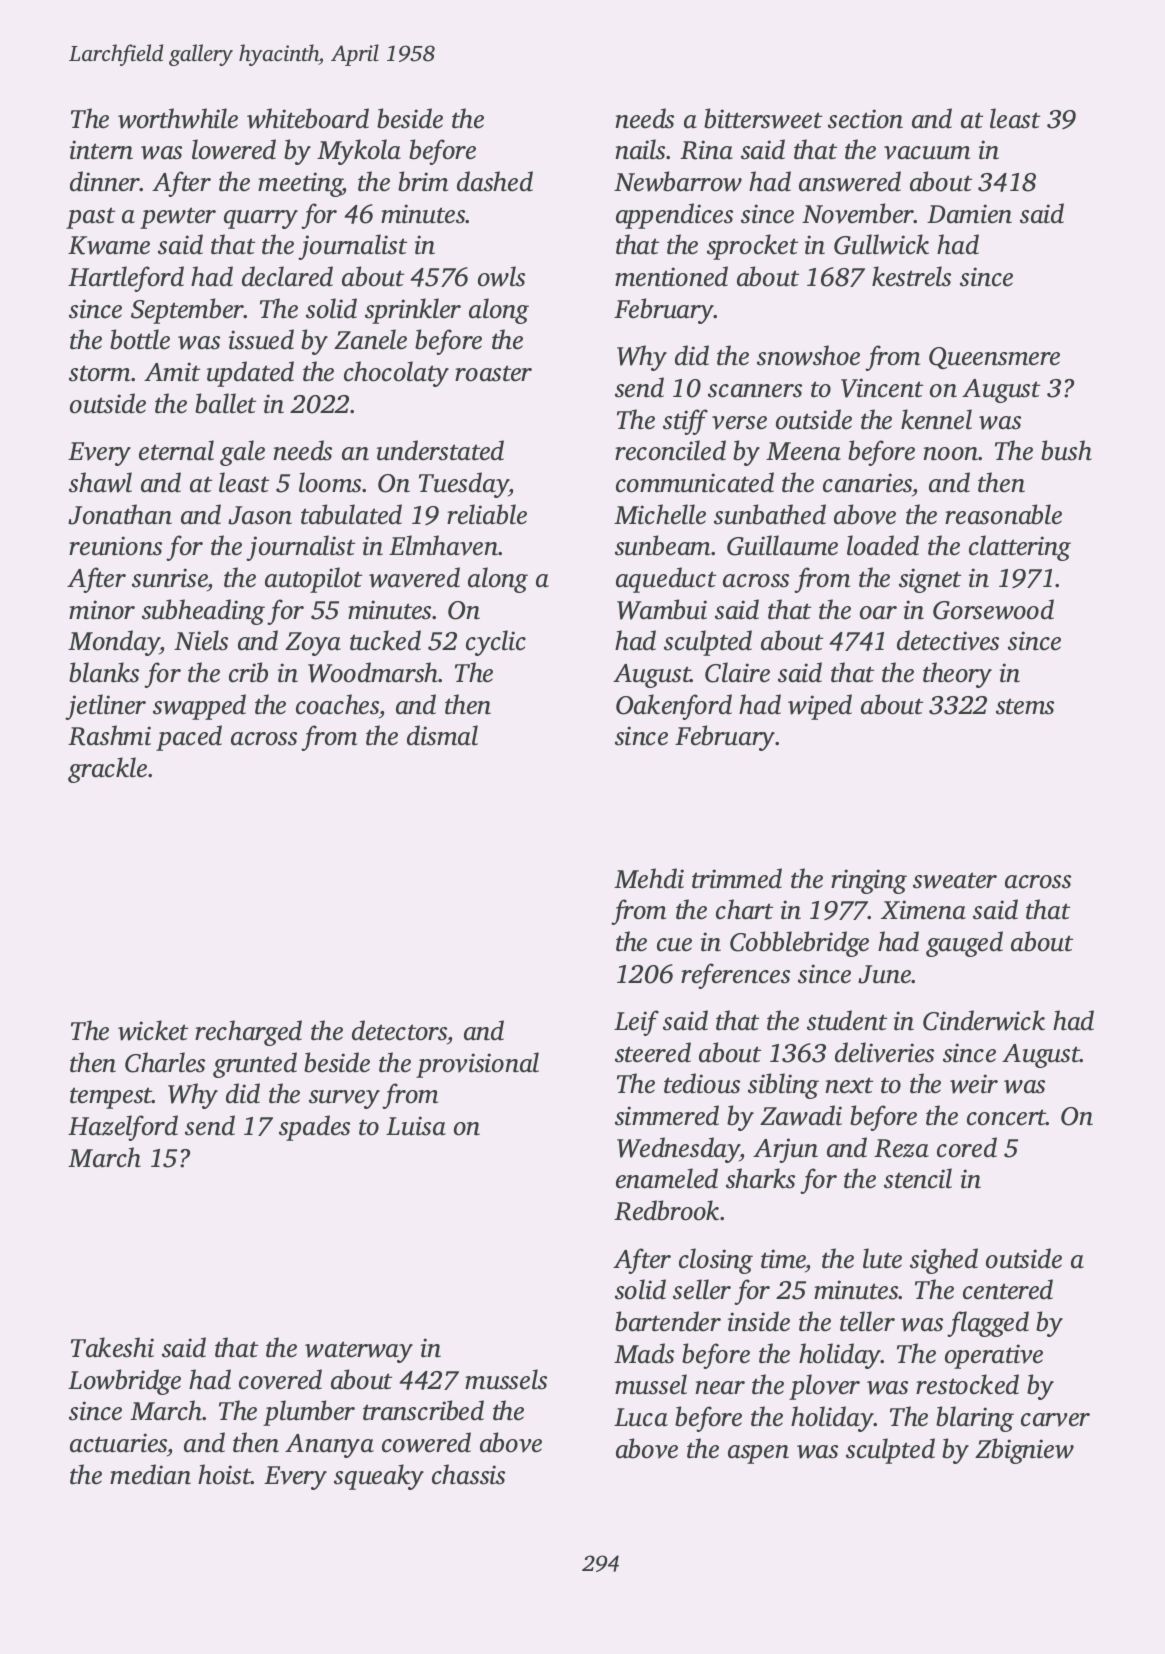  I want to click on owls, so click(501, 276).
